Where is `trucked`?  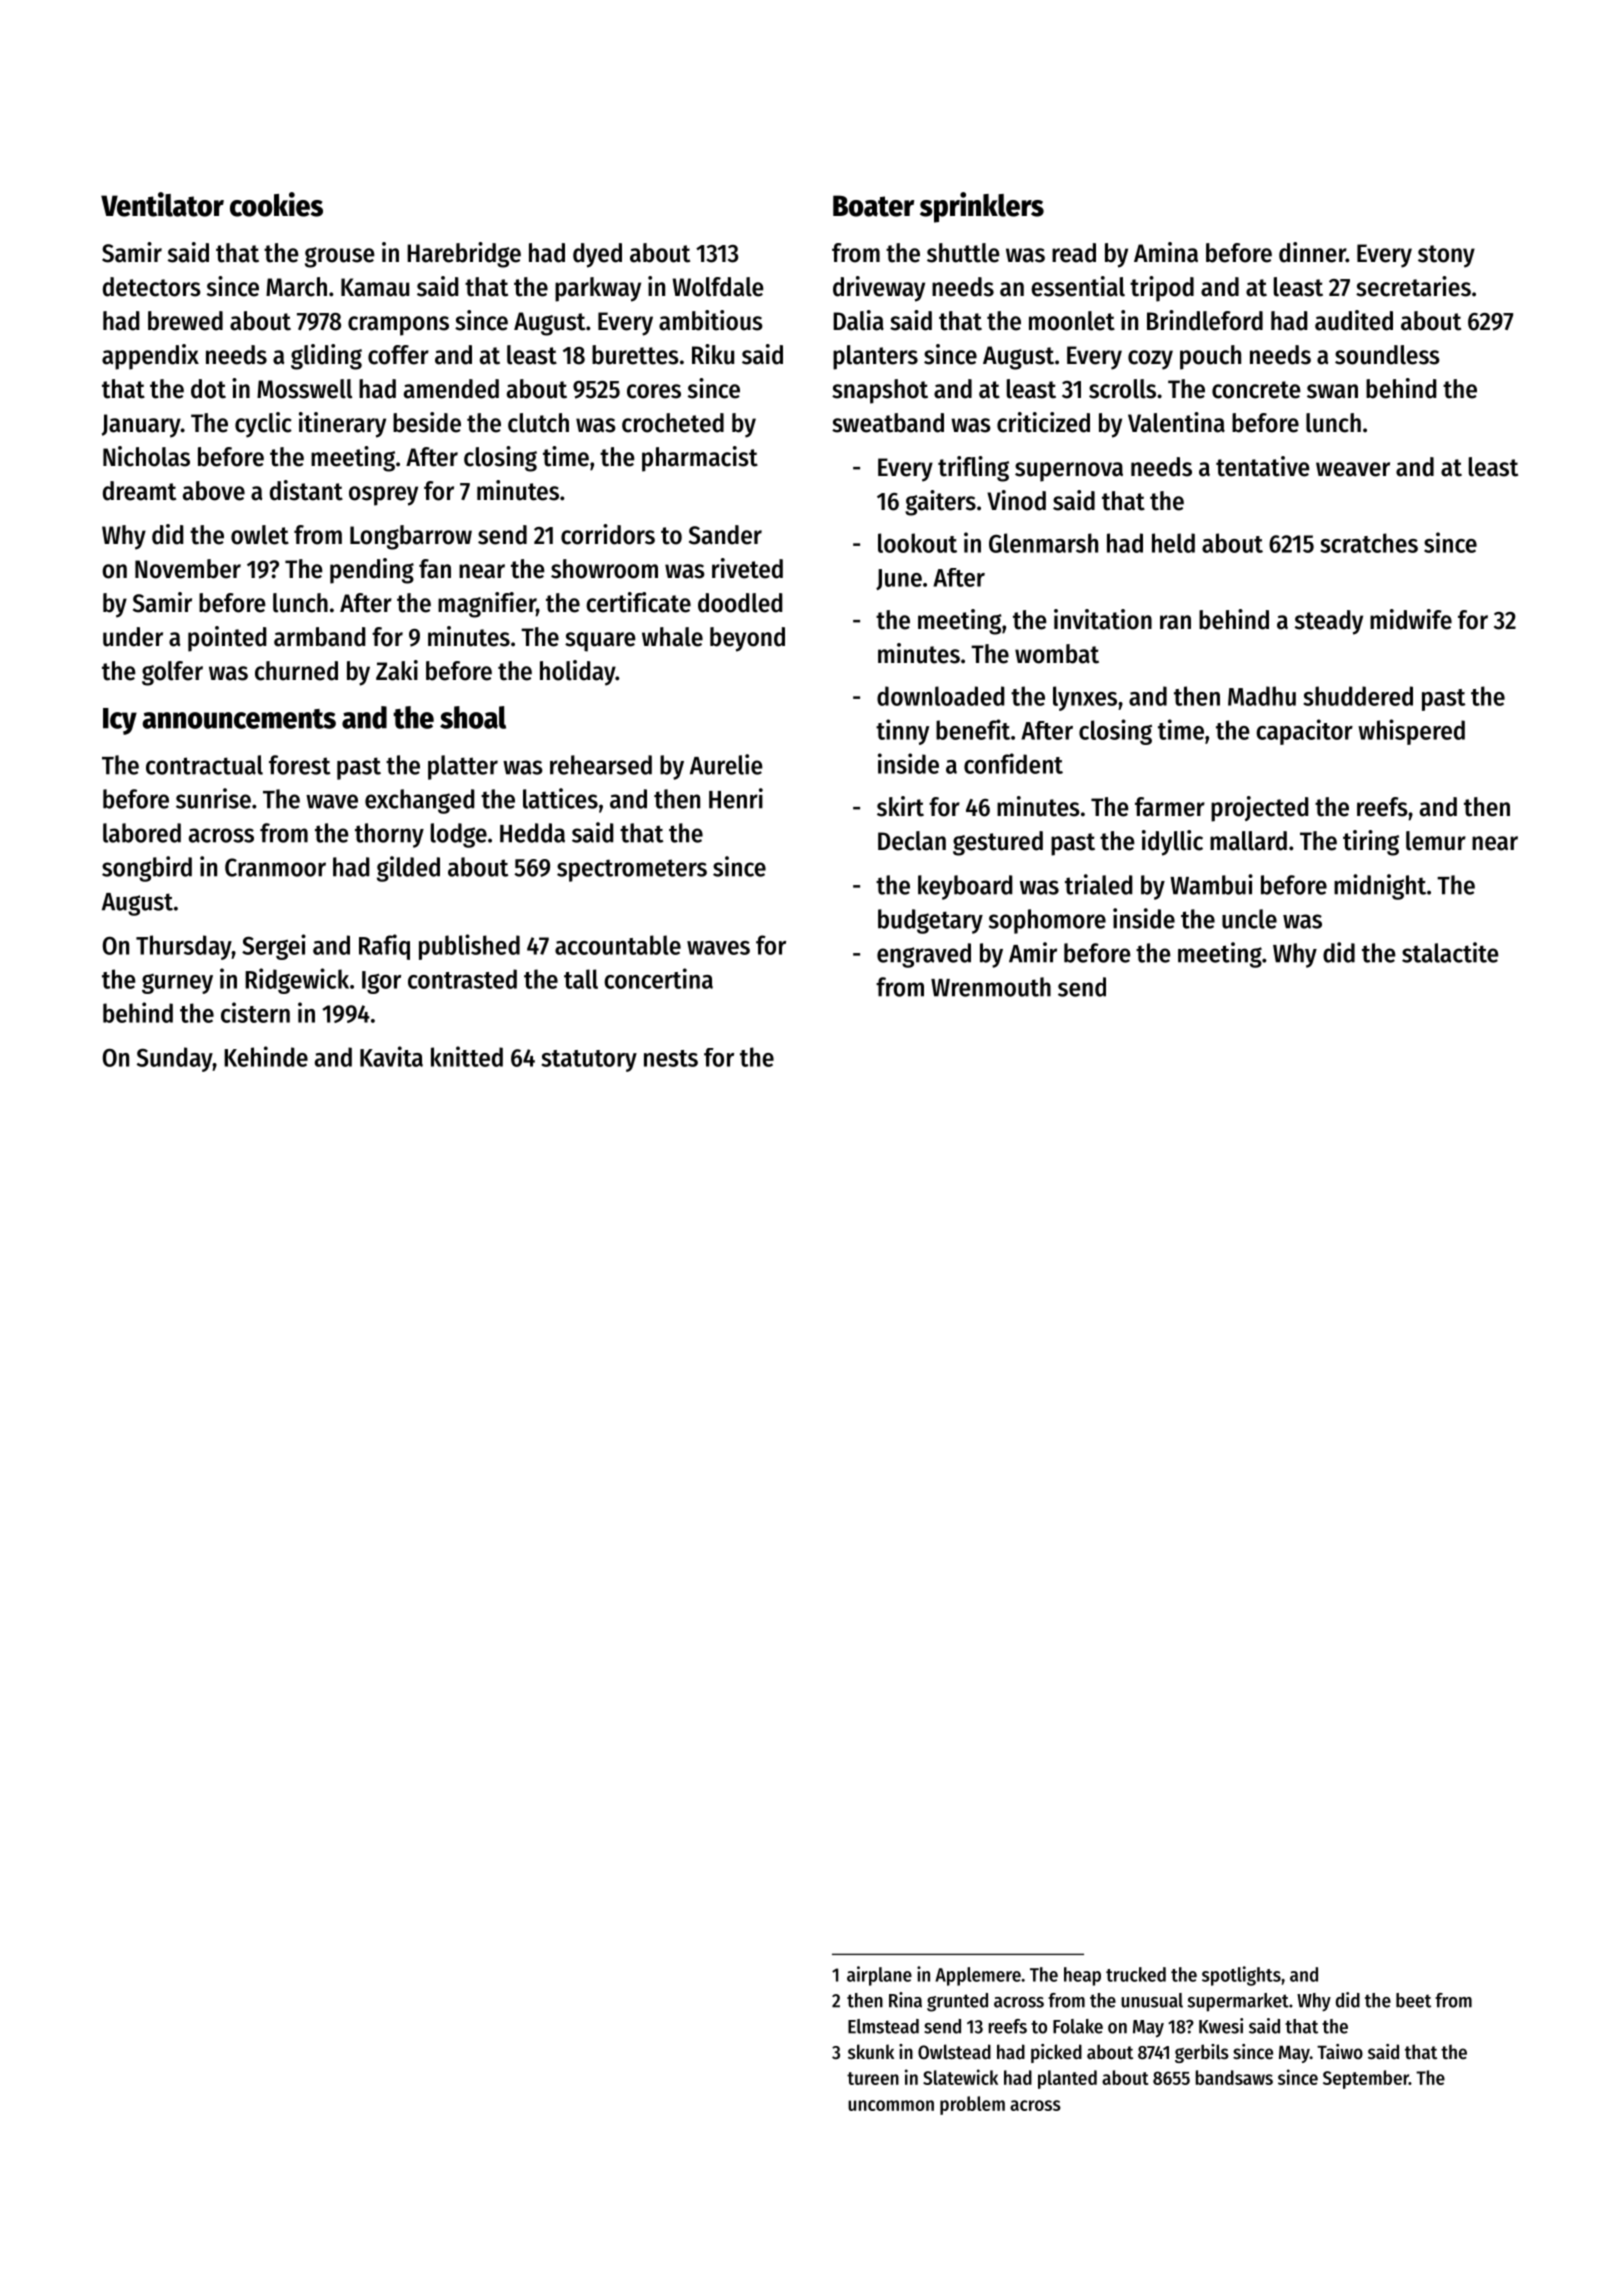 trucked is located at coordinates (1136, 1974).
